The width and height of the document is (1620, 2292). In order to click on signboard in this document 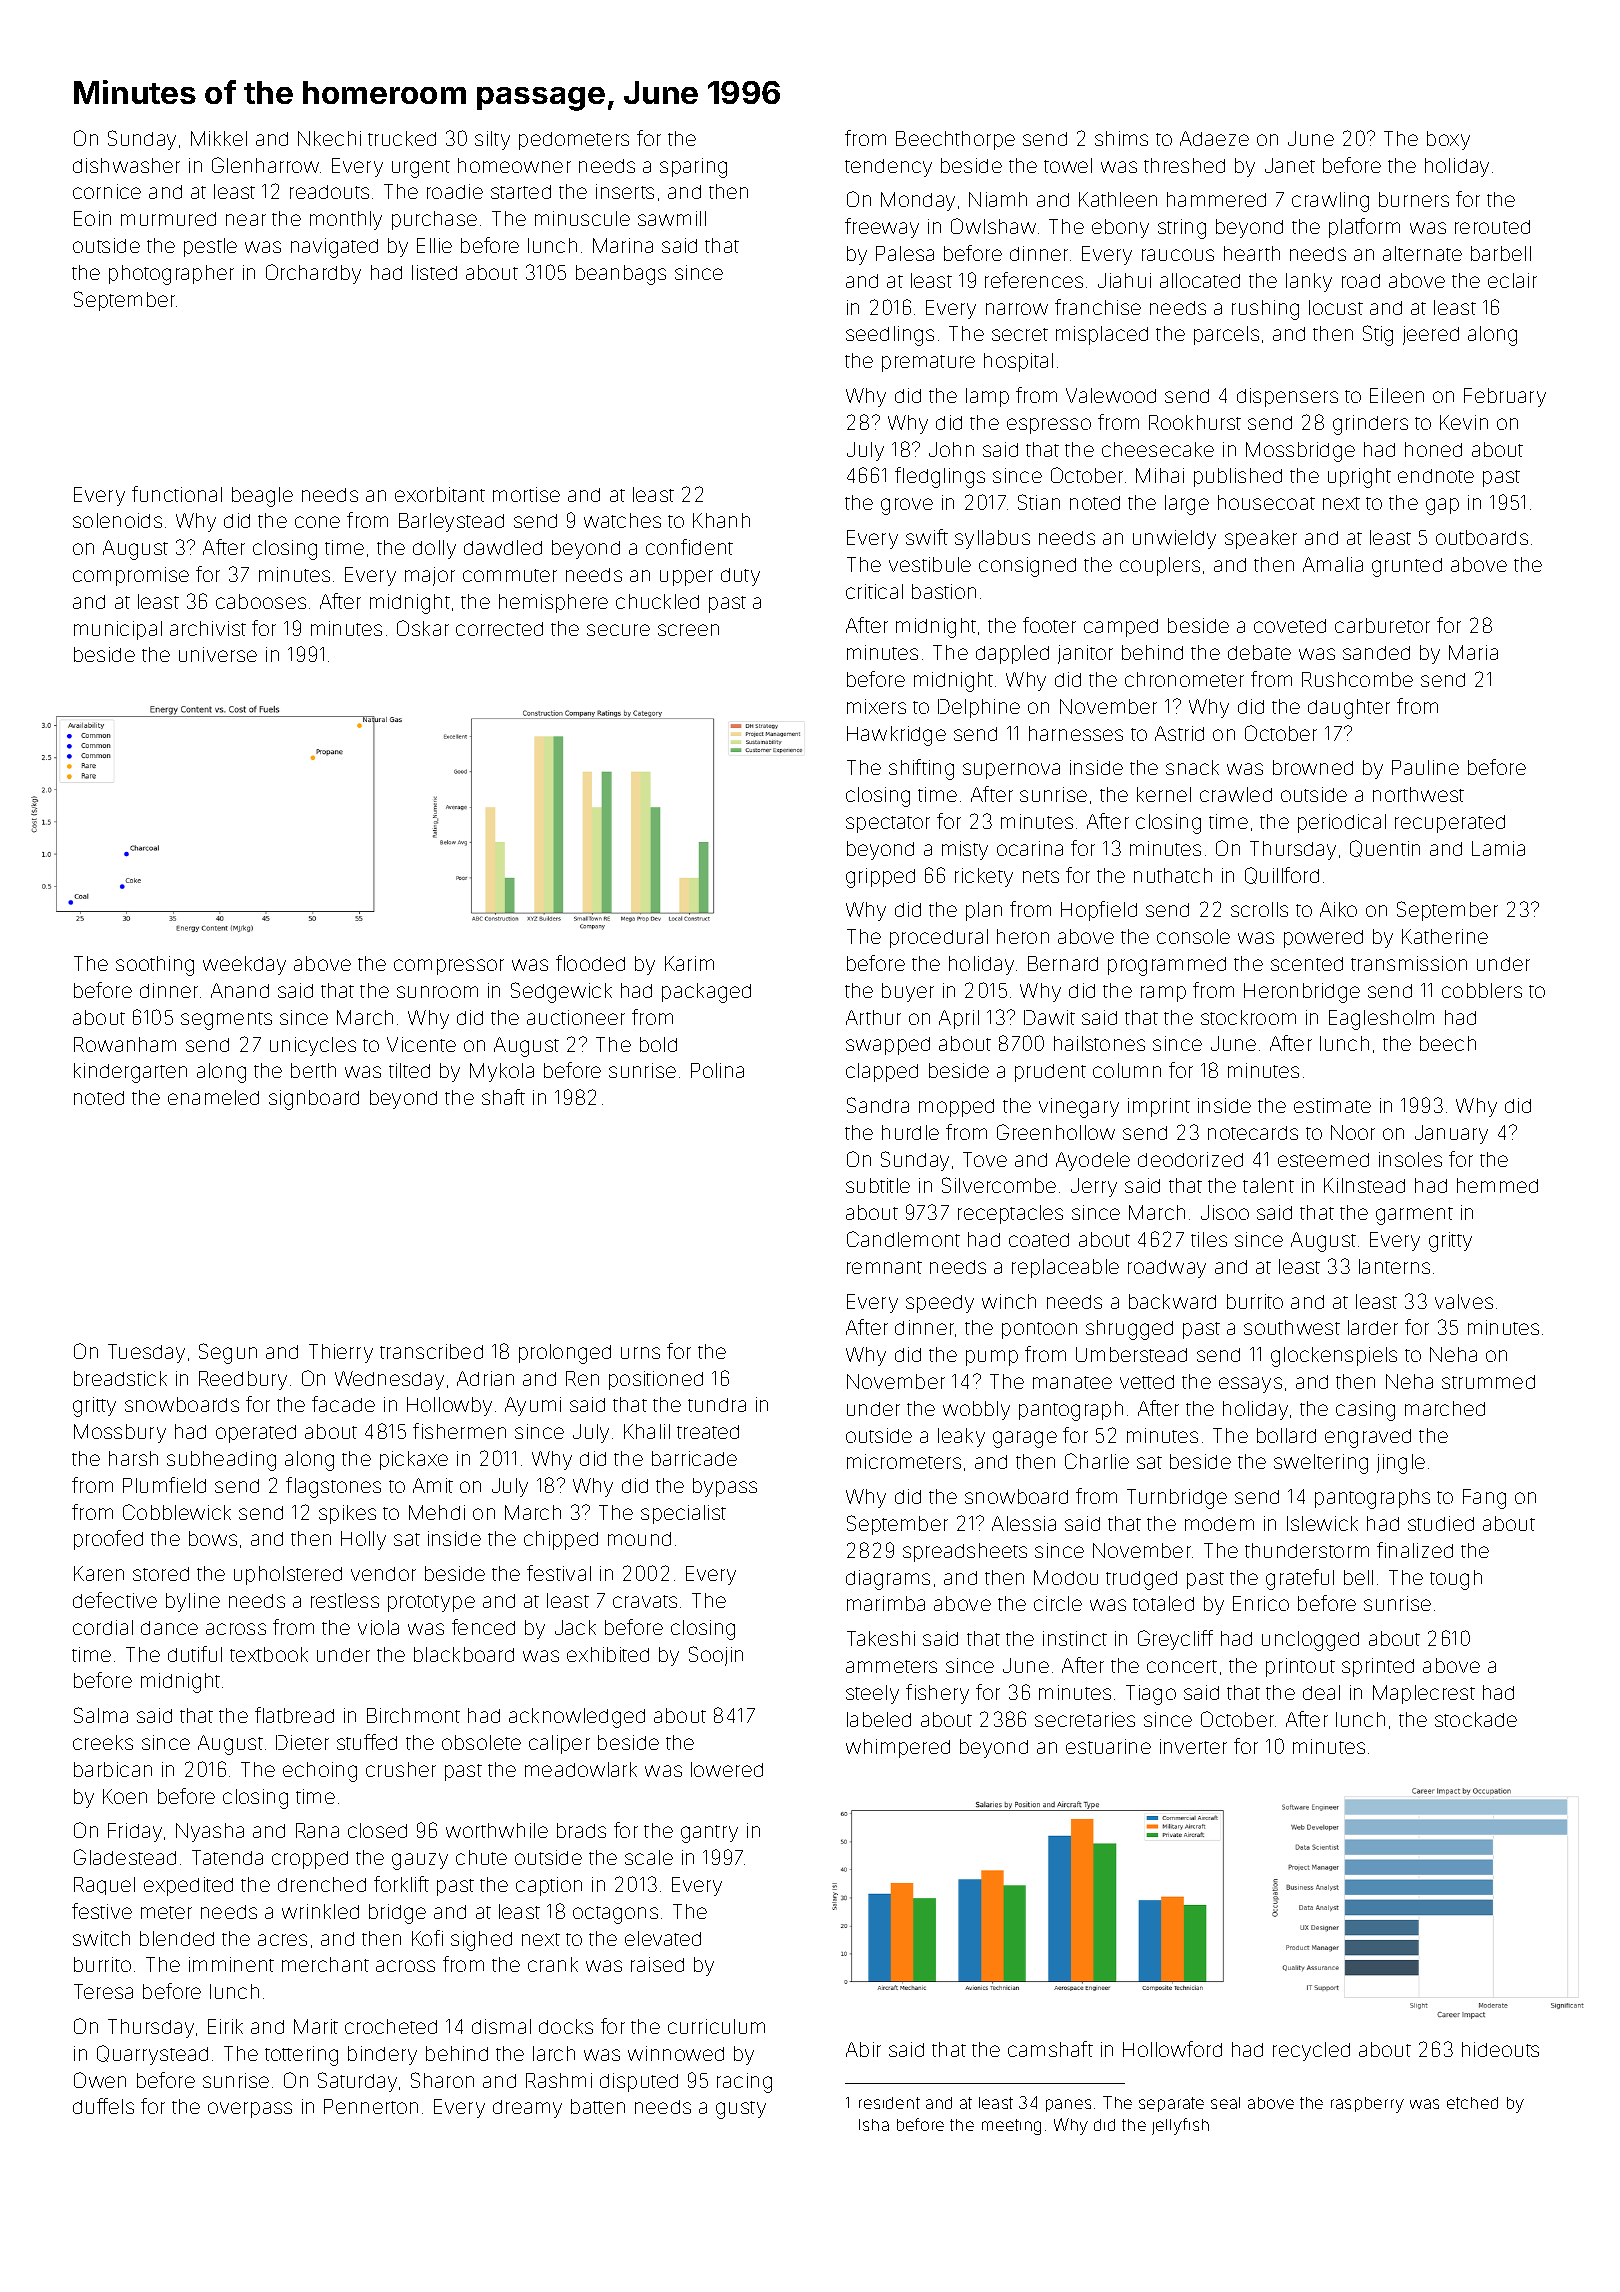, I will do `click(314, 1100)`.
